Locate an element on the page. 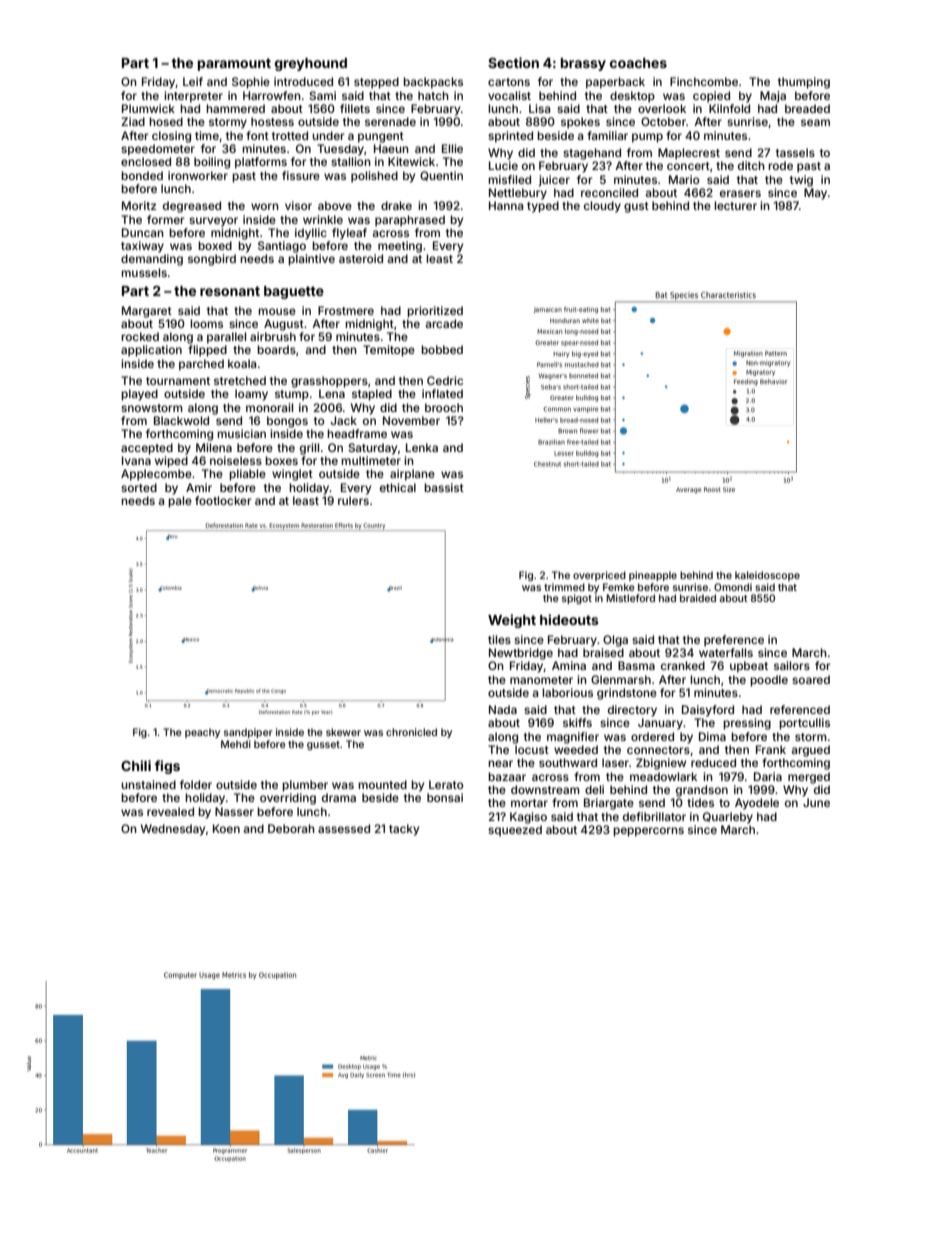  noiseless is located at coordinates (236, 460).
